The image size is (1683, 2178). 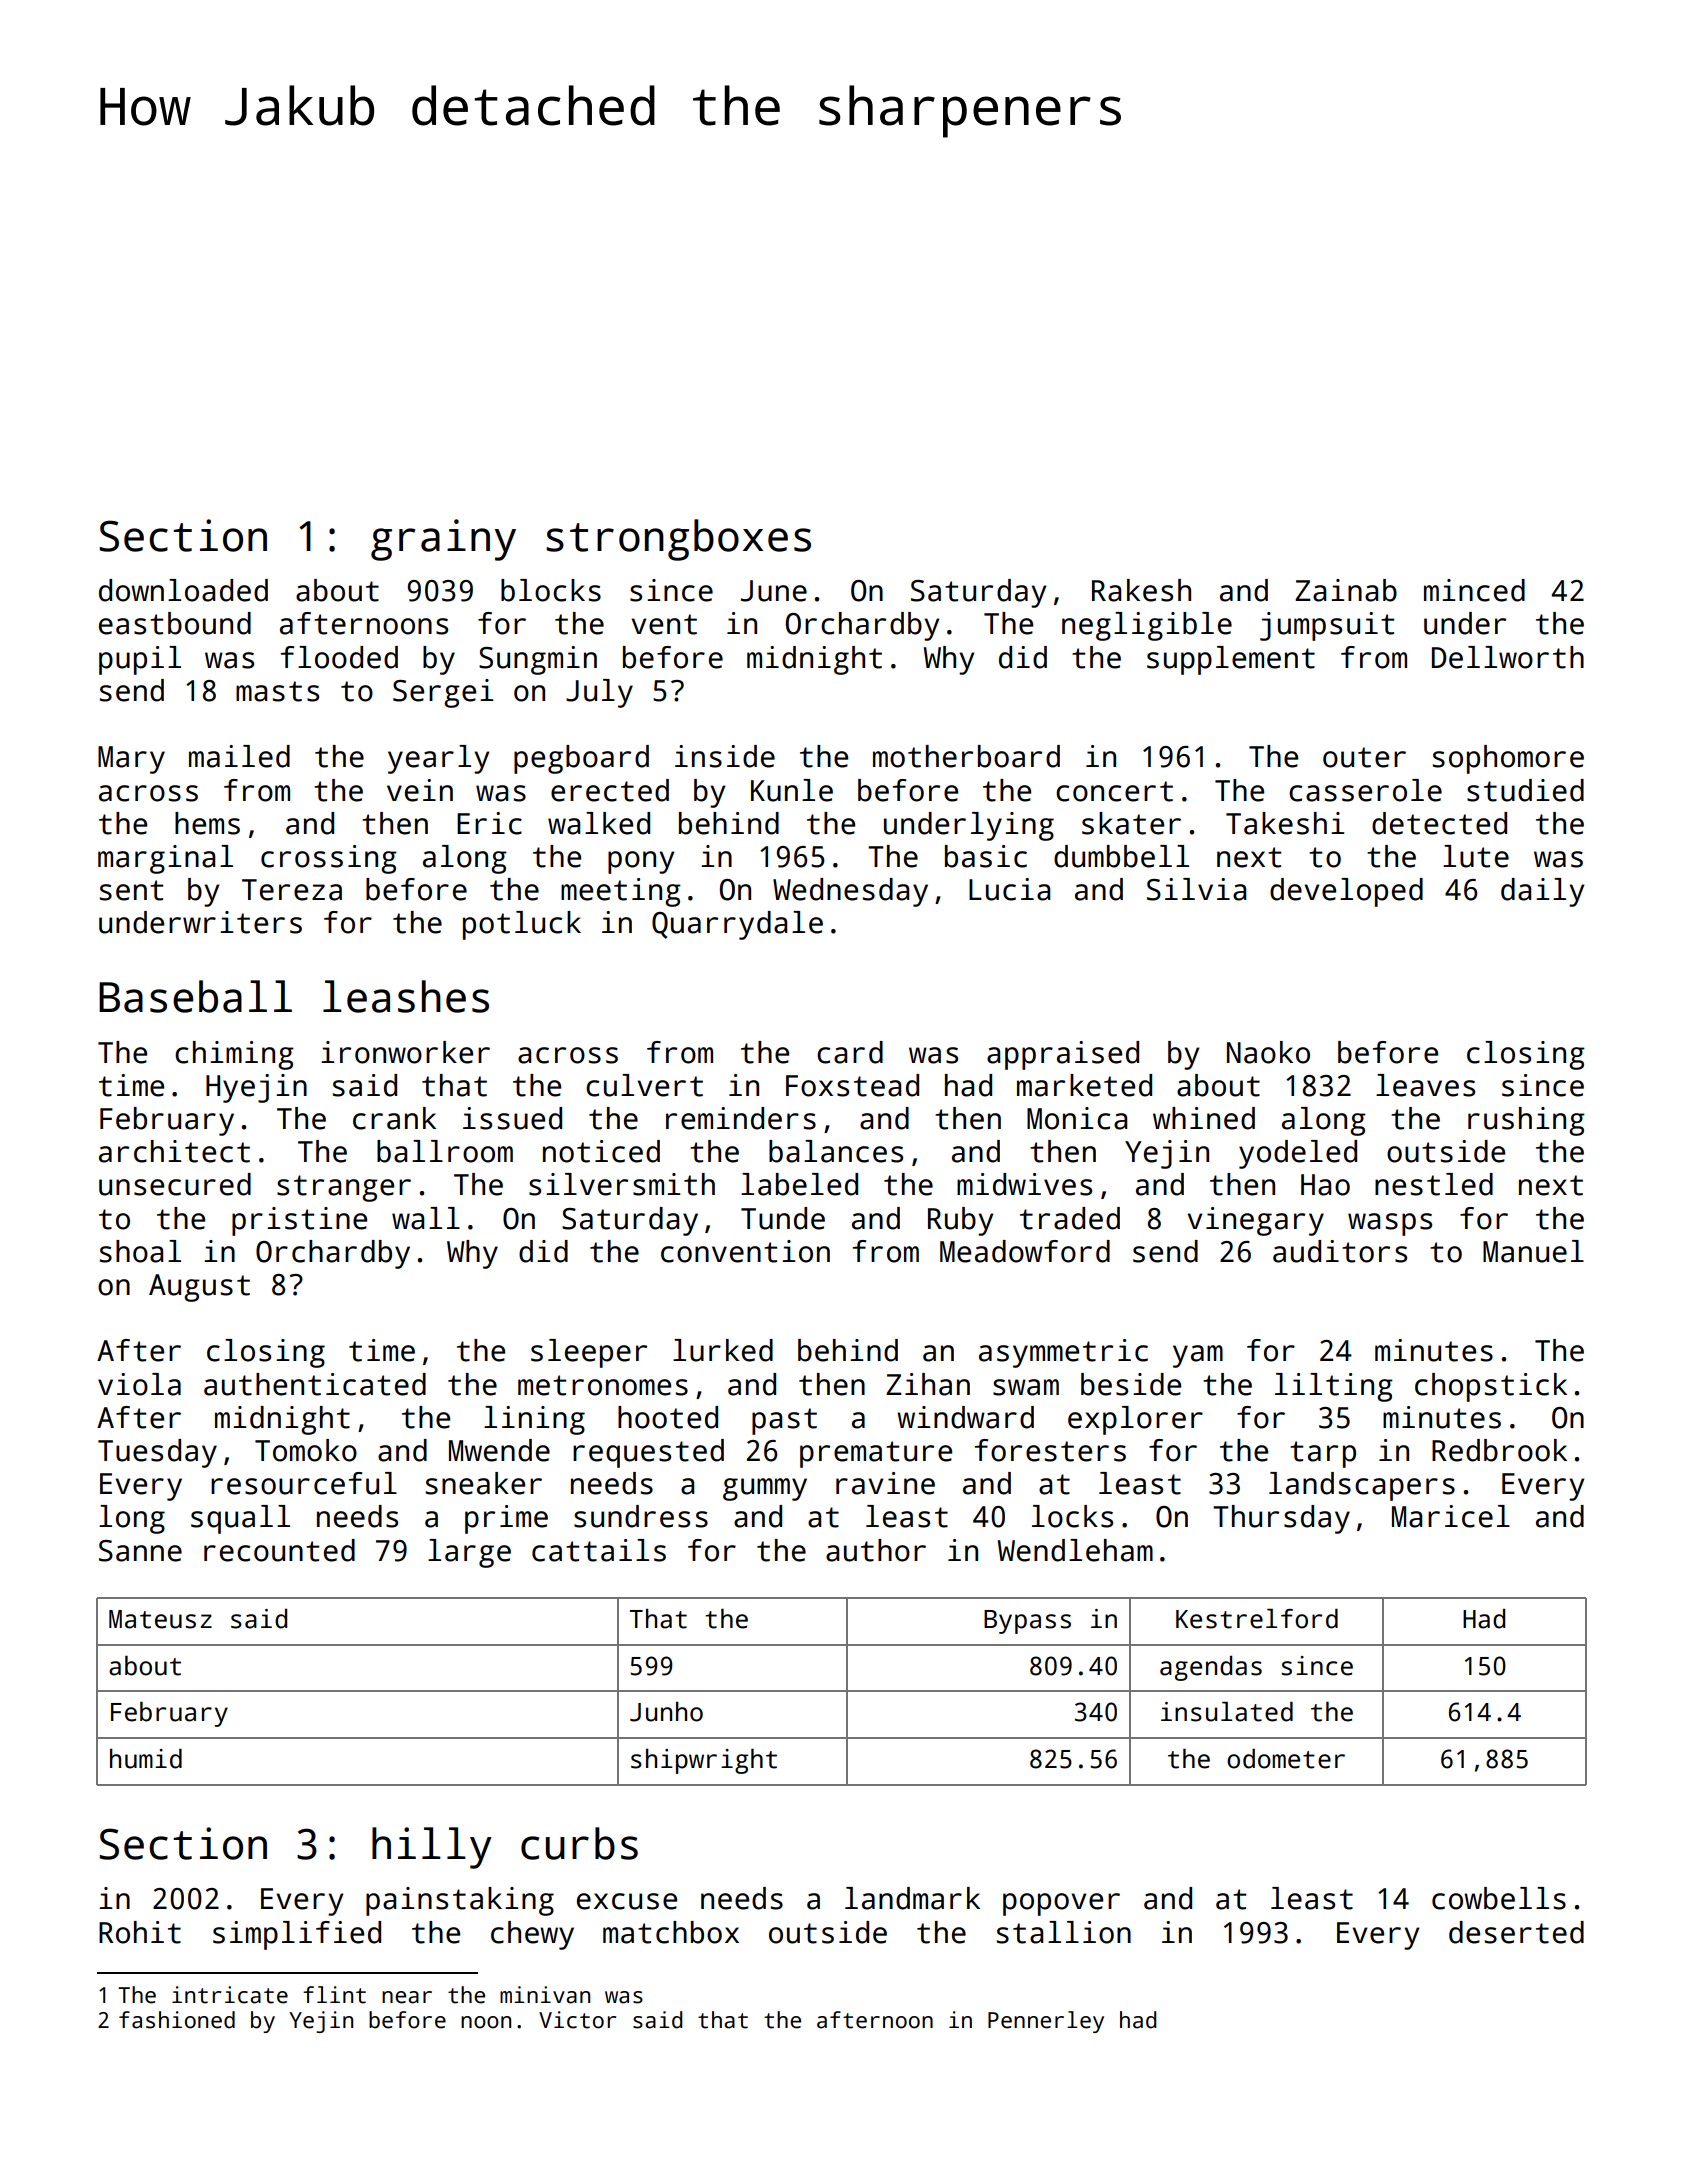 What do you see at coordinates (160, 1619) in the document?
I see `Mateusz` at bounding box center [160, 1619].
